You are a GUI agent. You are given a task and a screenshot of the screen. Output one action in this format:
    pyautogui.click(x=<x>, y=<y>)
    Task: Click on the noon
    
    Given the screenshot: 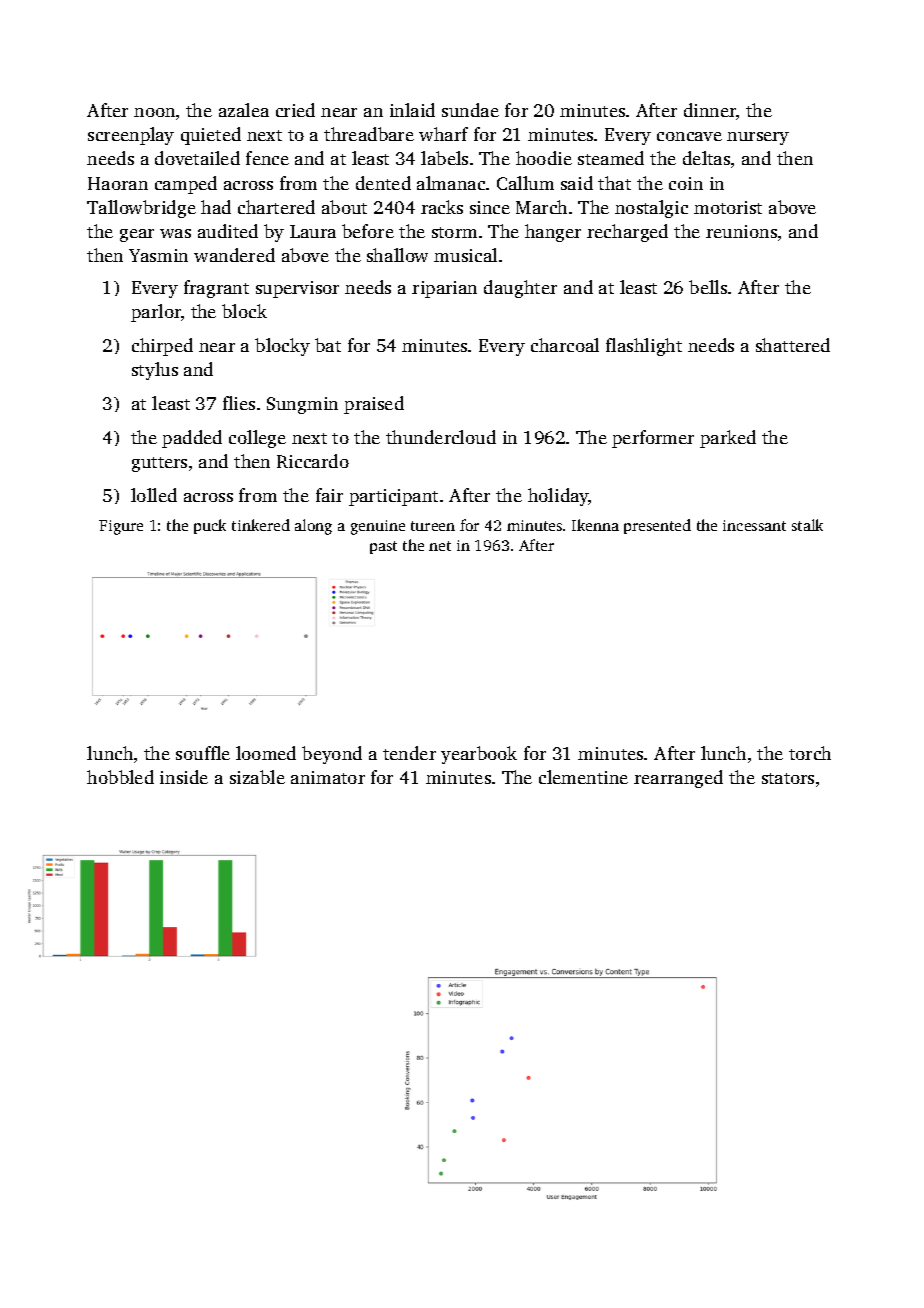 What is the action you would take?
    pyautogui.click(x=154, y=112)
